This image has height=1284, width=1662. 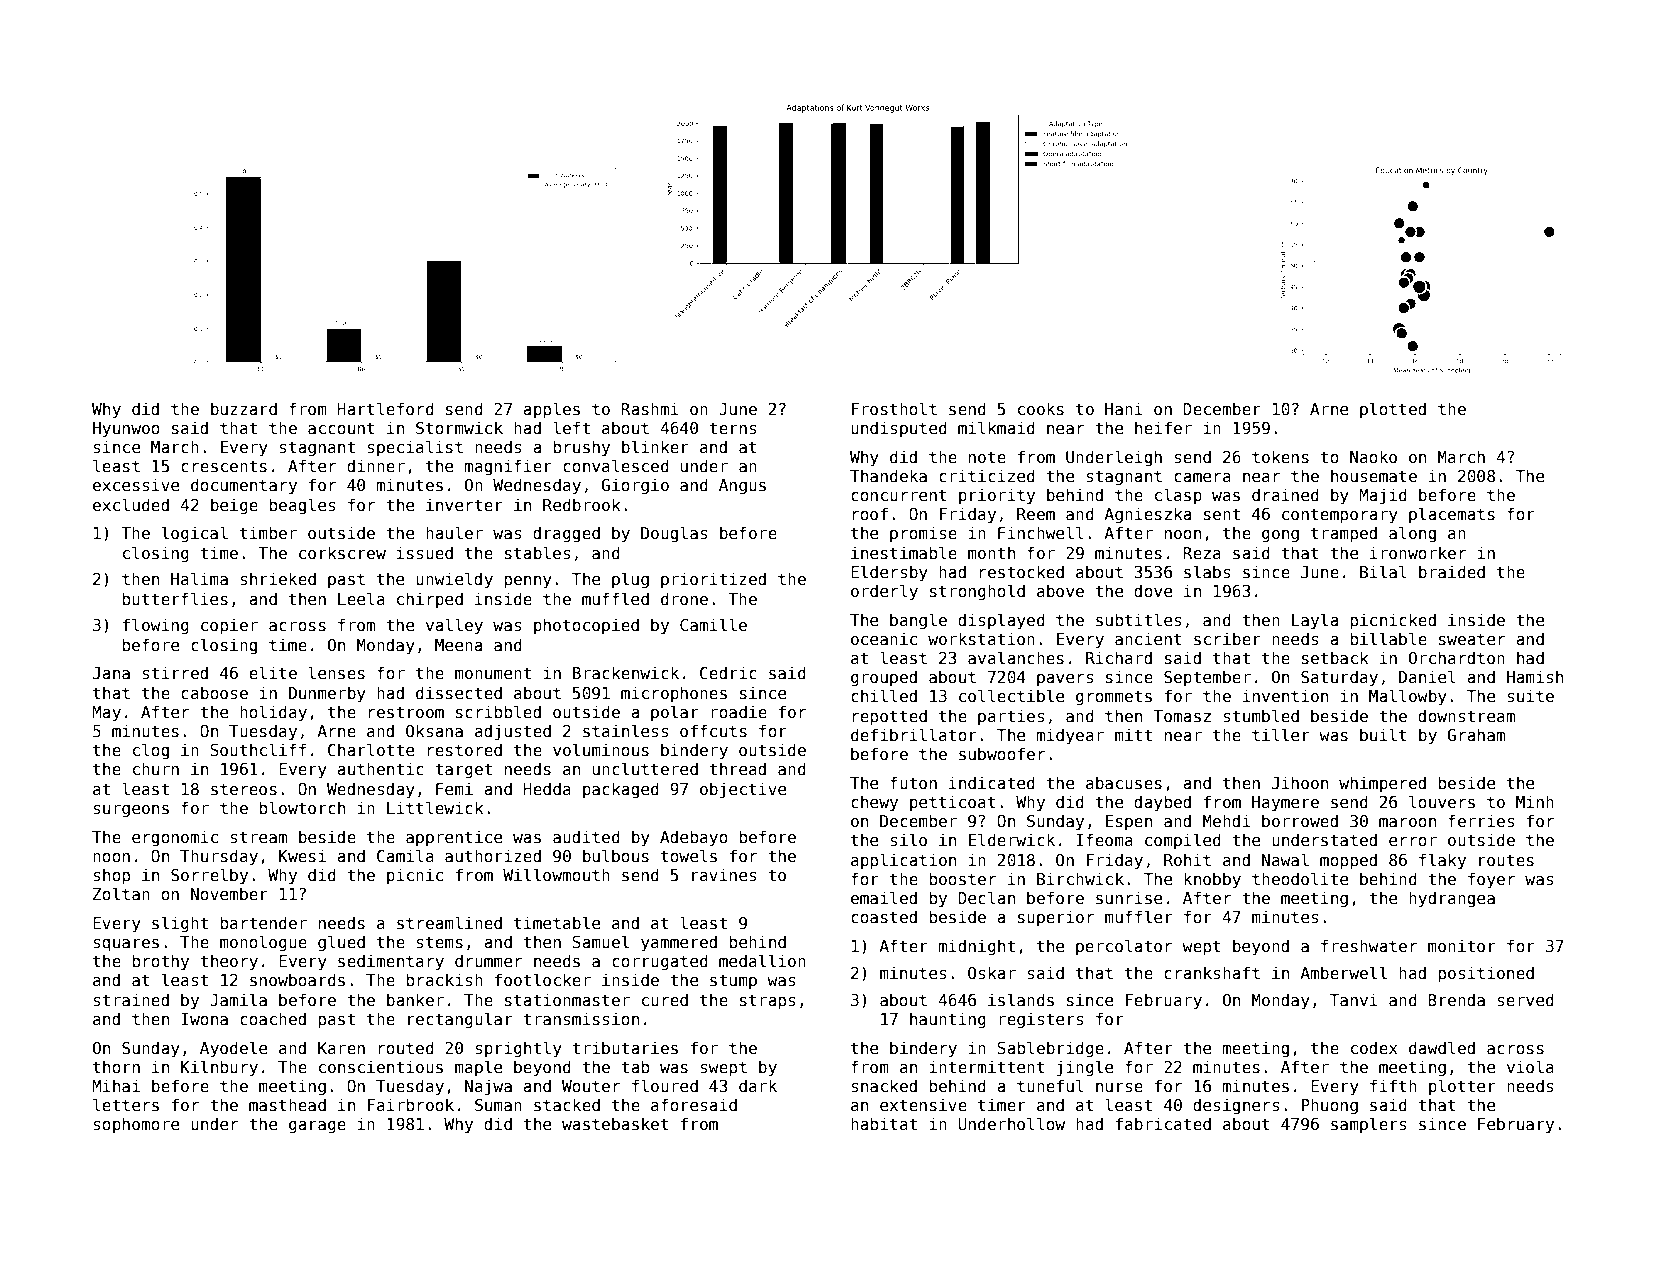 I want to click on Frostholt, so click(x=894, y=409).
